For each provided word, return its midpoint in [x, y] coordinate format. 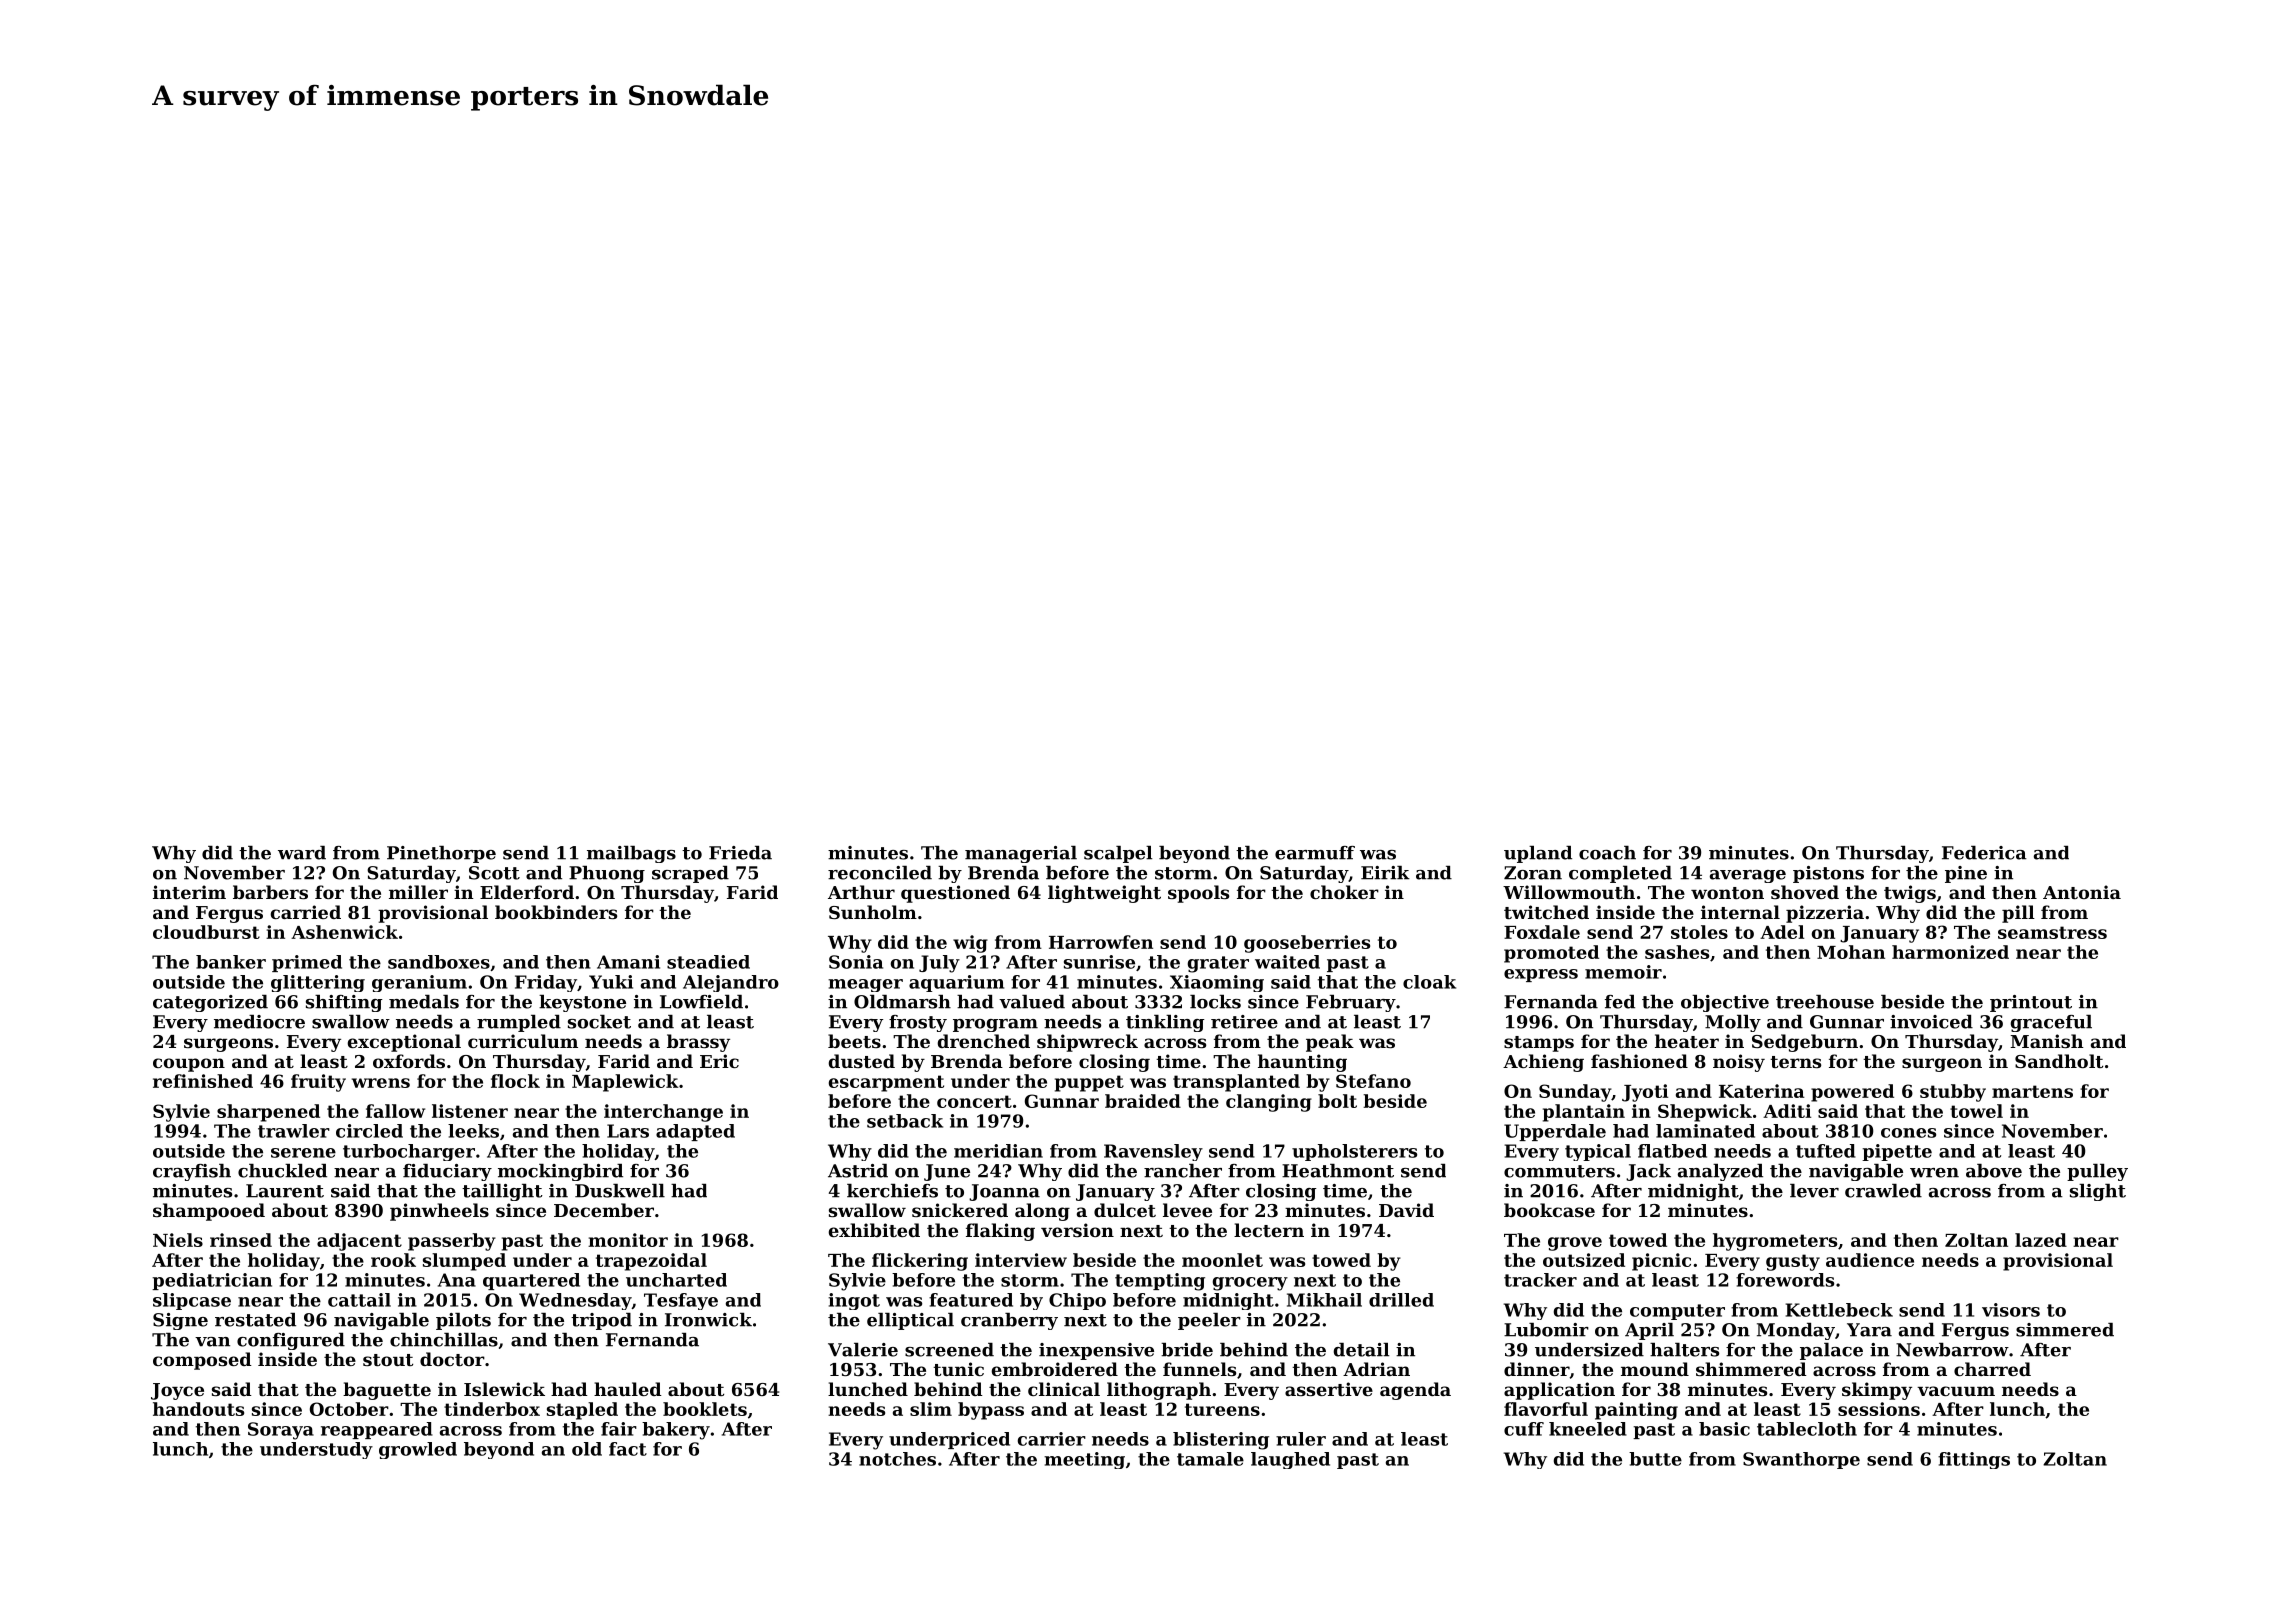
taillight [502, 1192]
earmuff [1315, 853]
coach [1607, 853]
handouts [198, 1409]
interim [189, 892]
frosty [918, 1023]
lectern [1269, 1230]
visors [2011, 1310]
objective [1725, 1003]
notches [897, 1459]
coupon [189, 1065]
